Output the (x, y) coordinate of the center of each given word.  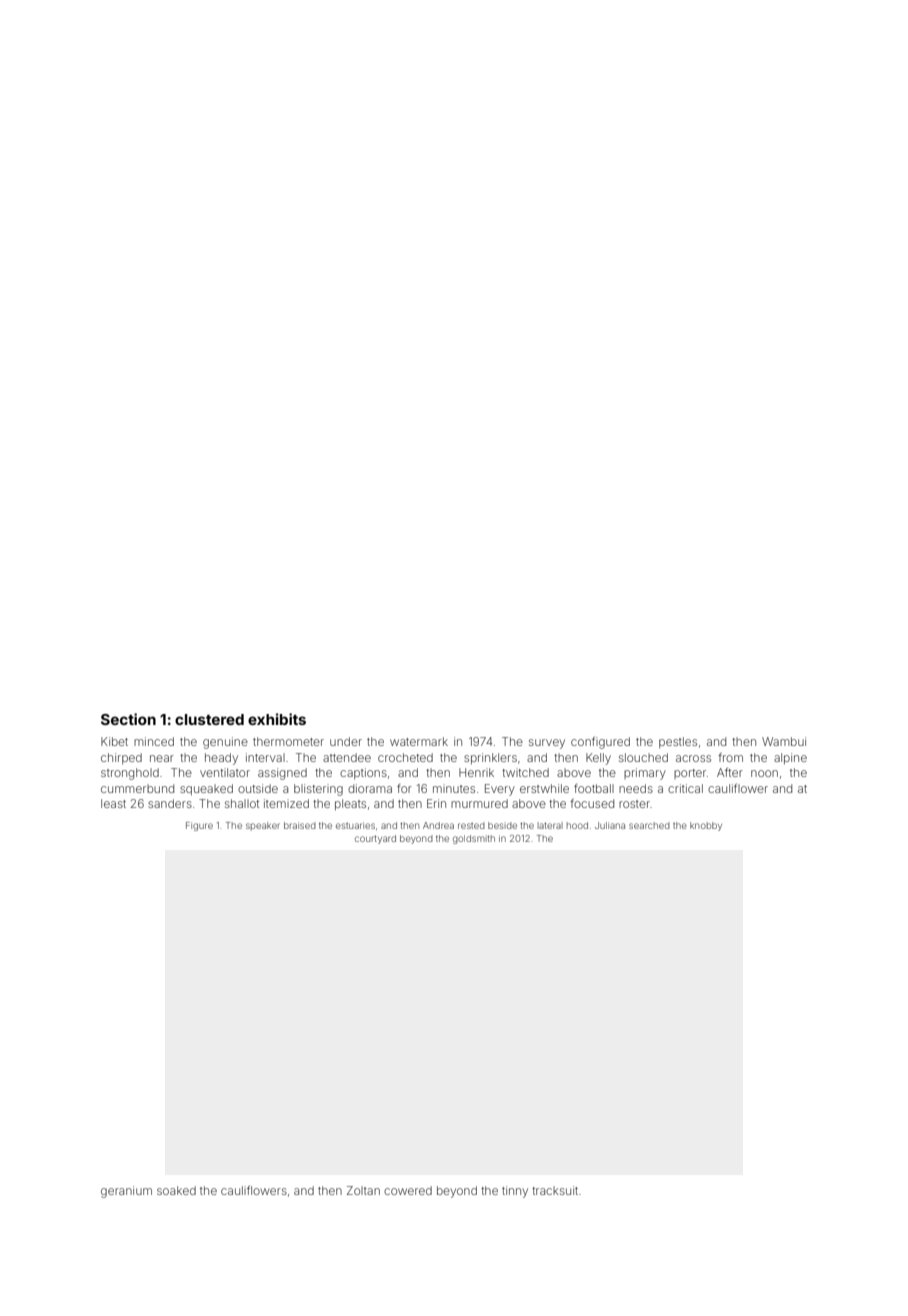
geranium (126, 1192)
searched (649, 825)
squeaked (206, 789)
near (162, 758)
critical (685, 788)
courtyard (375, 839)
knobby (706, 826)
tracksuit (555, 1190)
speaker (263, 826)
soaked (176, 1190)
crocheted (405, 757)
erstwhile (544, 788)
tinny (515, 1192)
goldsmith (474, 839)
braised (300, 825)
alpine (790, 758)
